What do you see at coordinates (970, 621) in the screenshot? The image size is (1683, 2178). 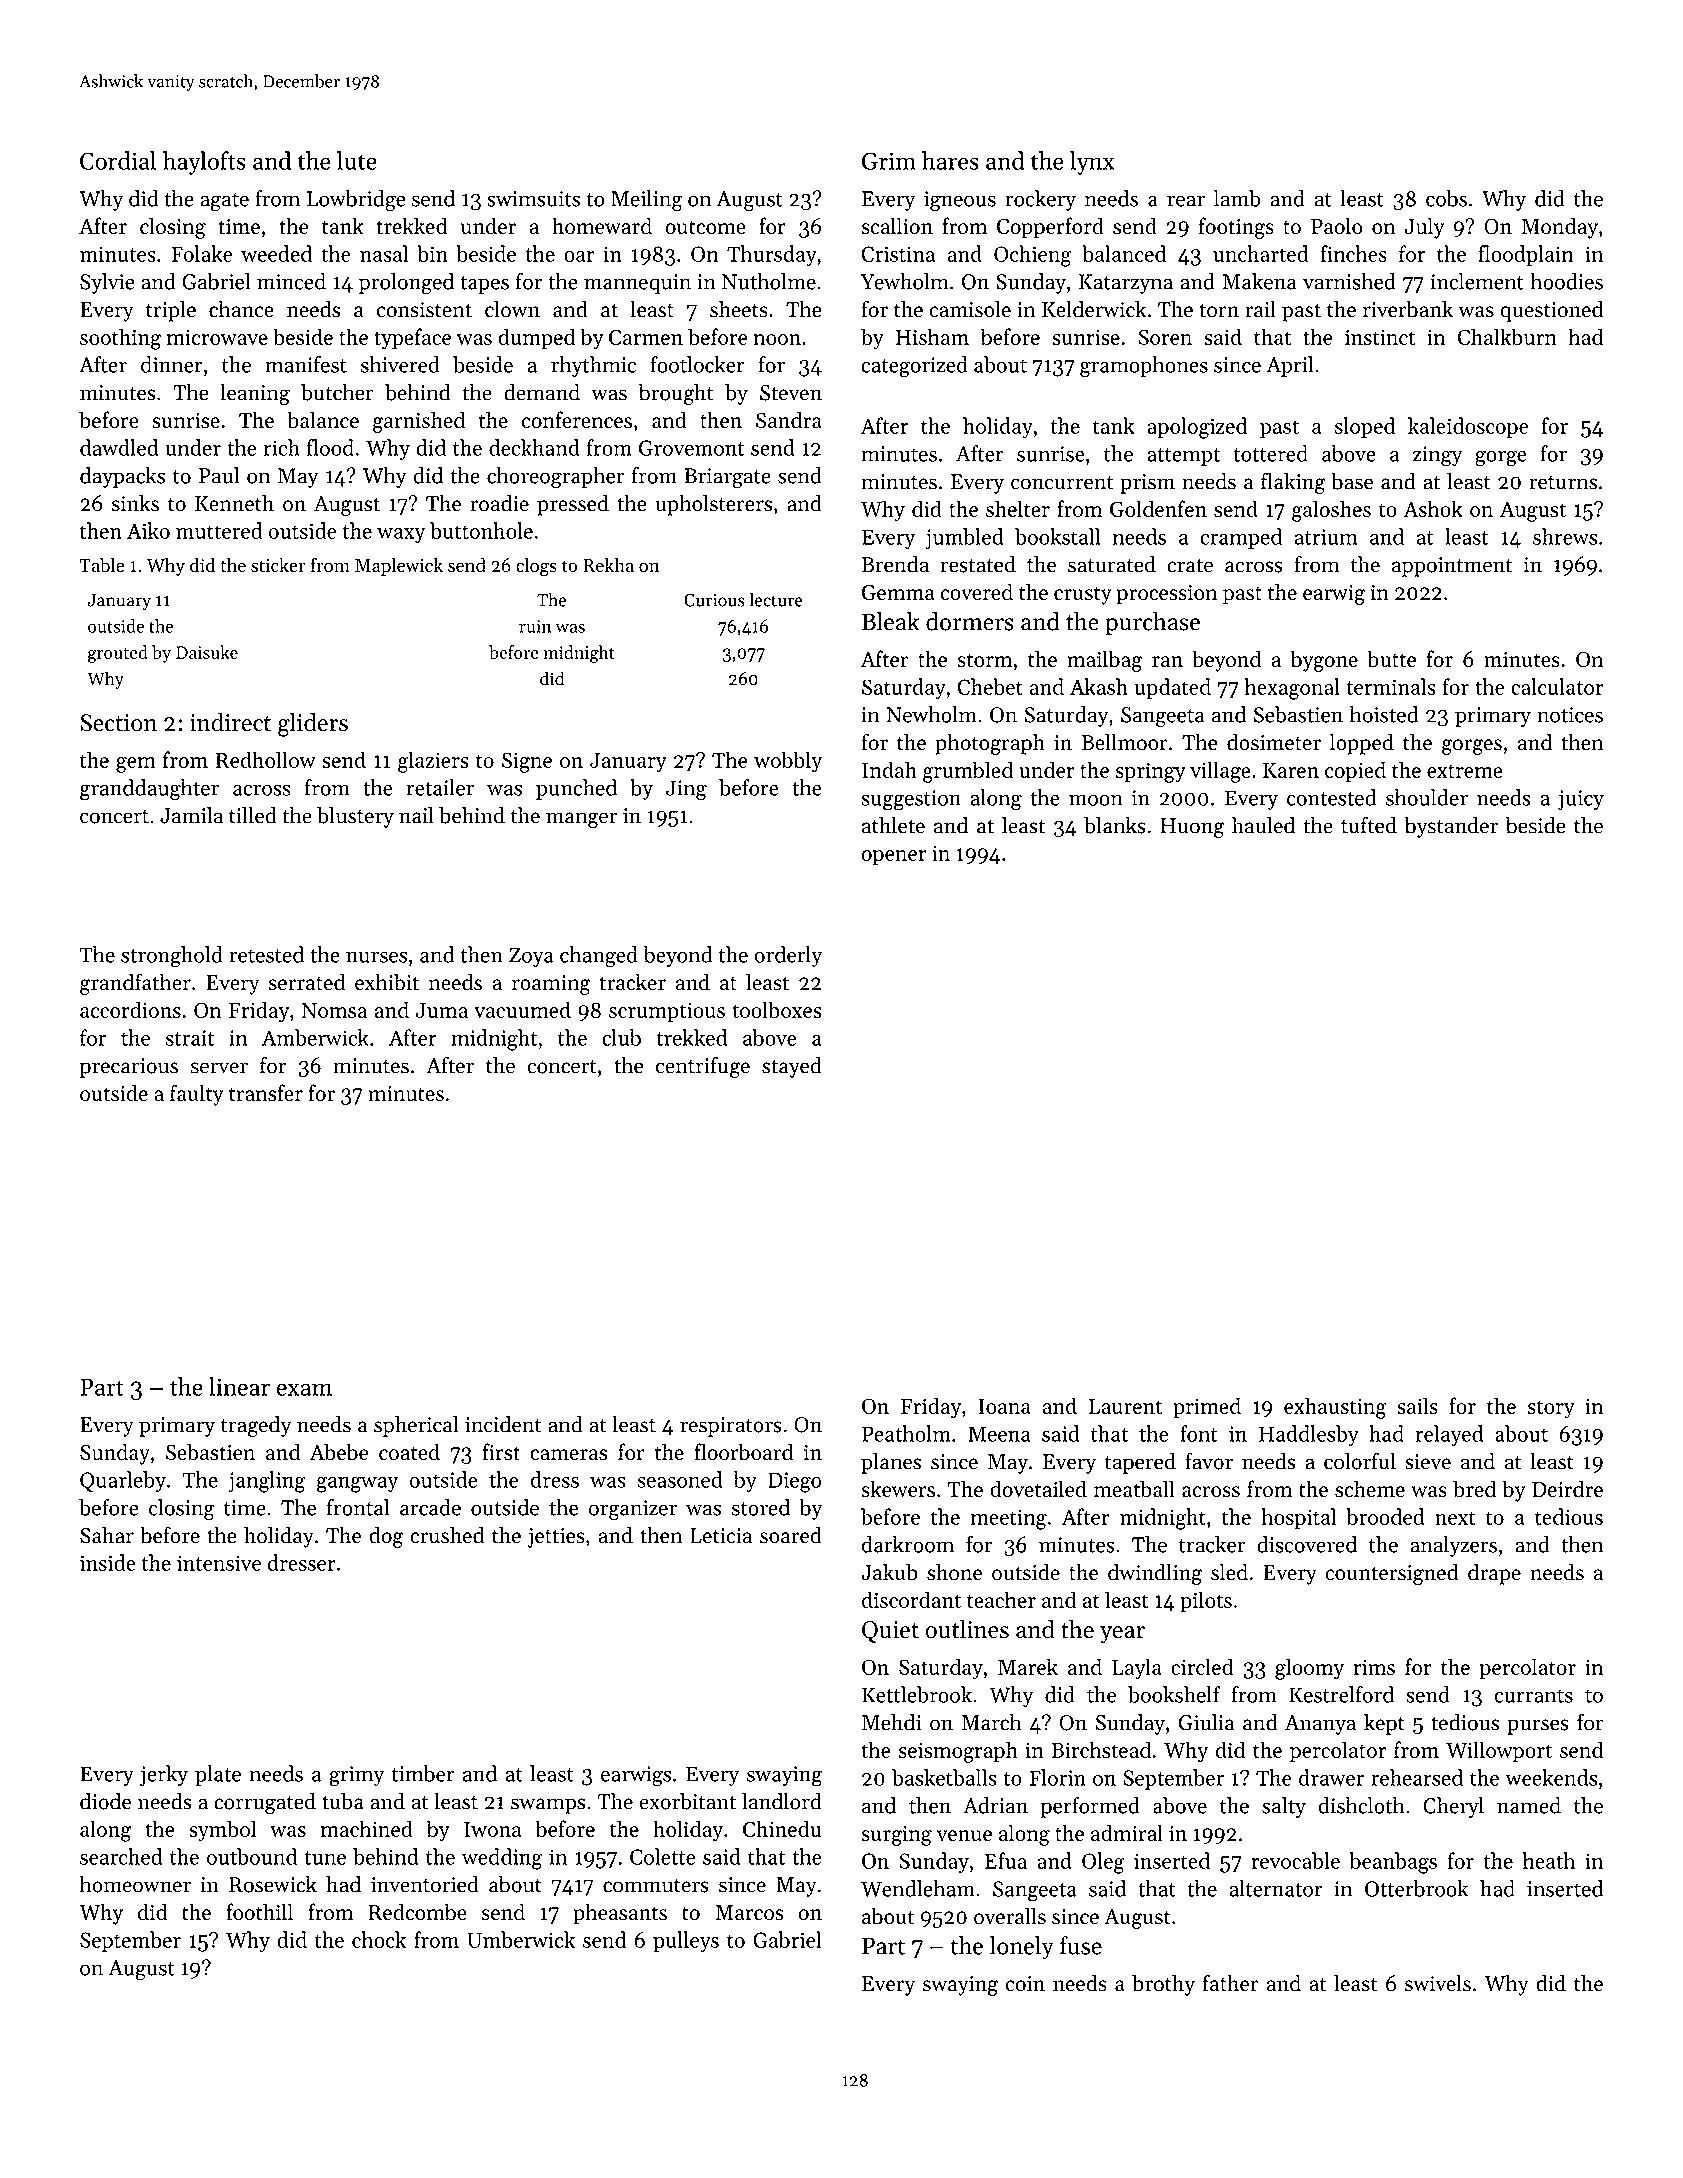 I see `dormers` at bounding box center [970, 621].
